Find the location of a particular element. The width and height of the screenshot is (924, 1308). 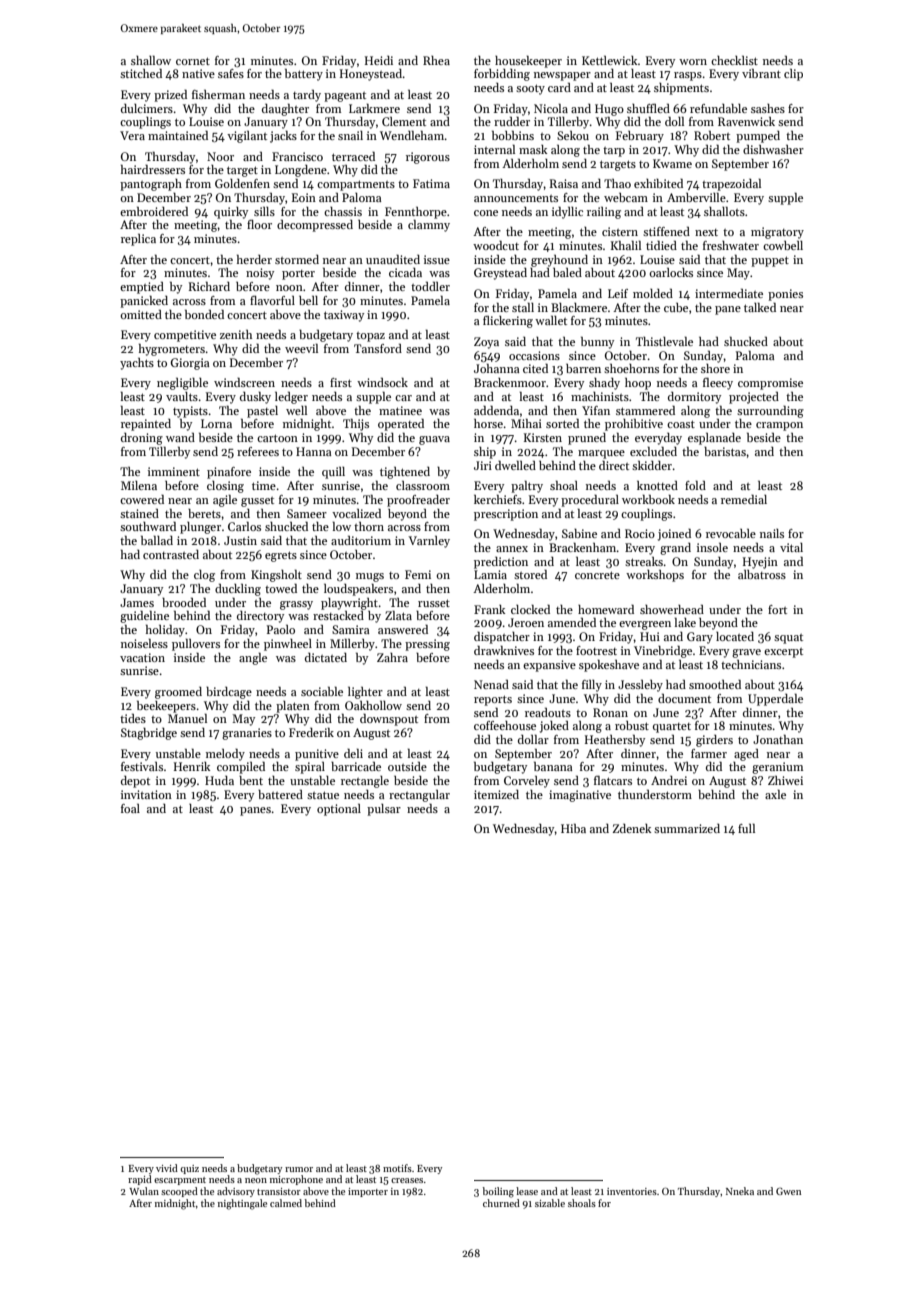

sooty is located at coordinates (530, 89).
